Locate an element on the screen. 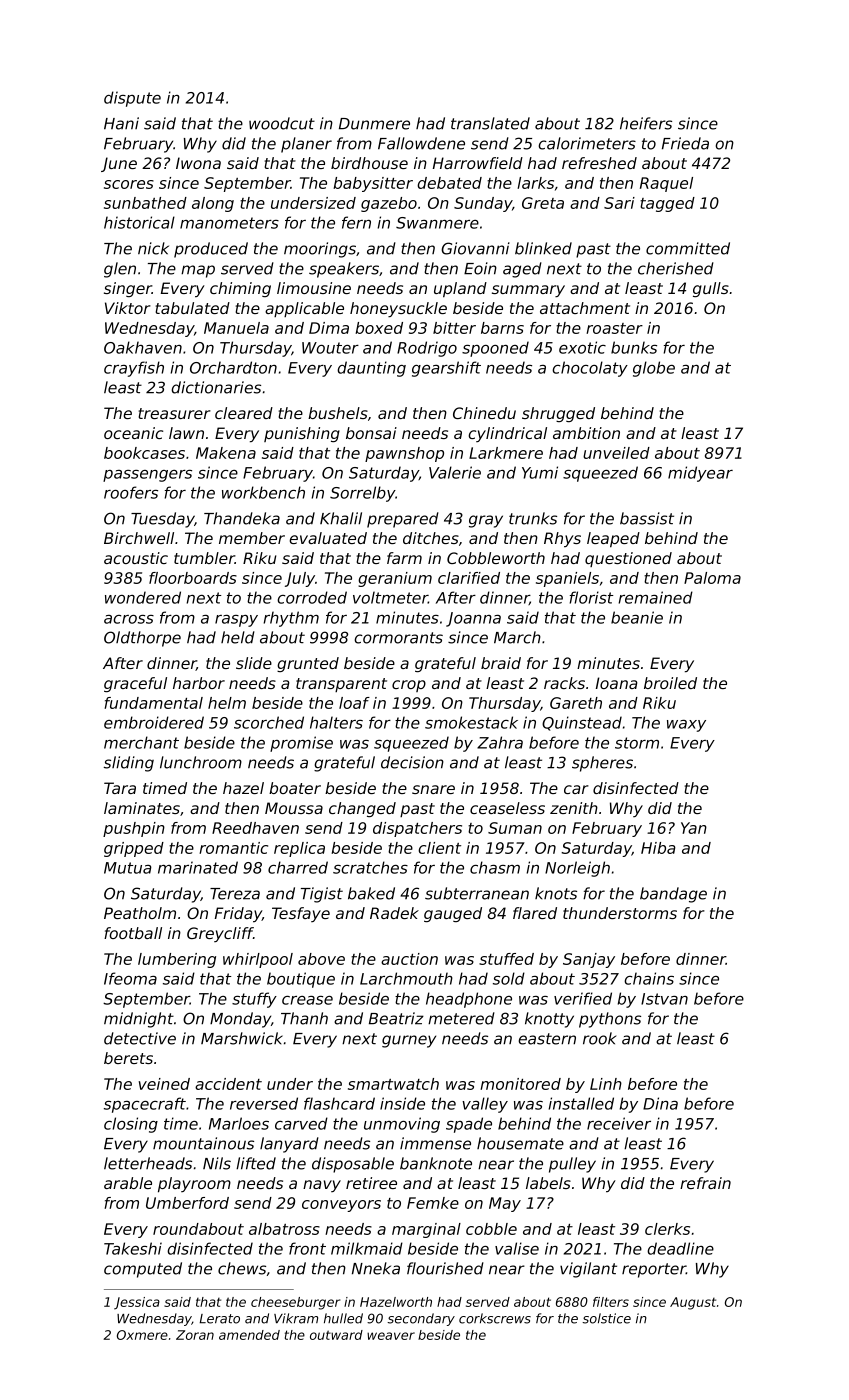 This screenshot has width=849, height=1400. Mutua is located at coordinates (128, 868).
